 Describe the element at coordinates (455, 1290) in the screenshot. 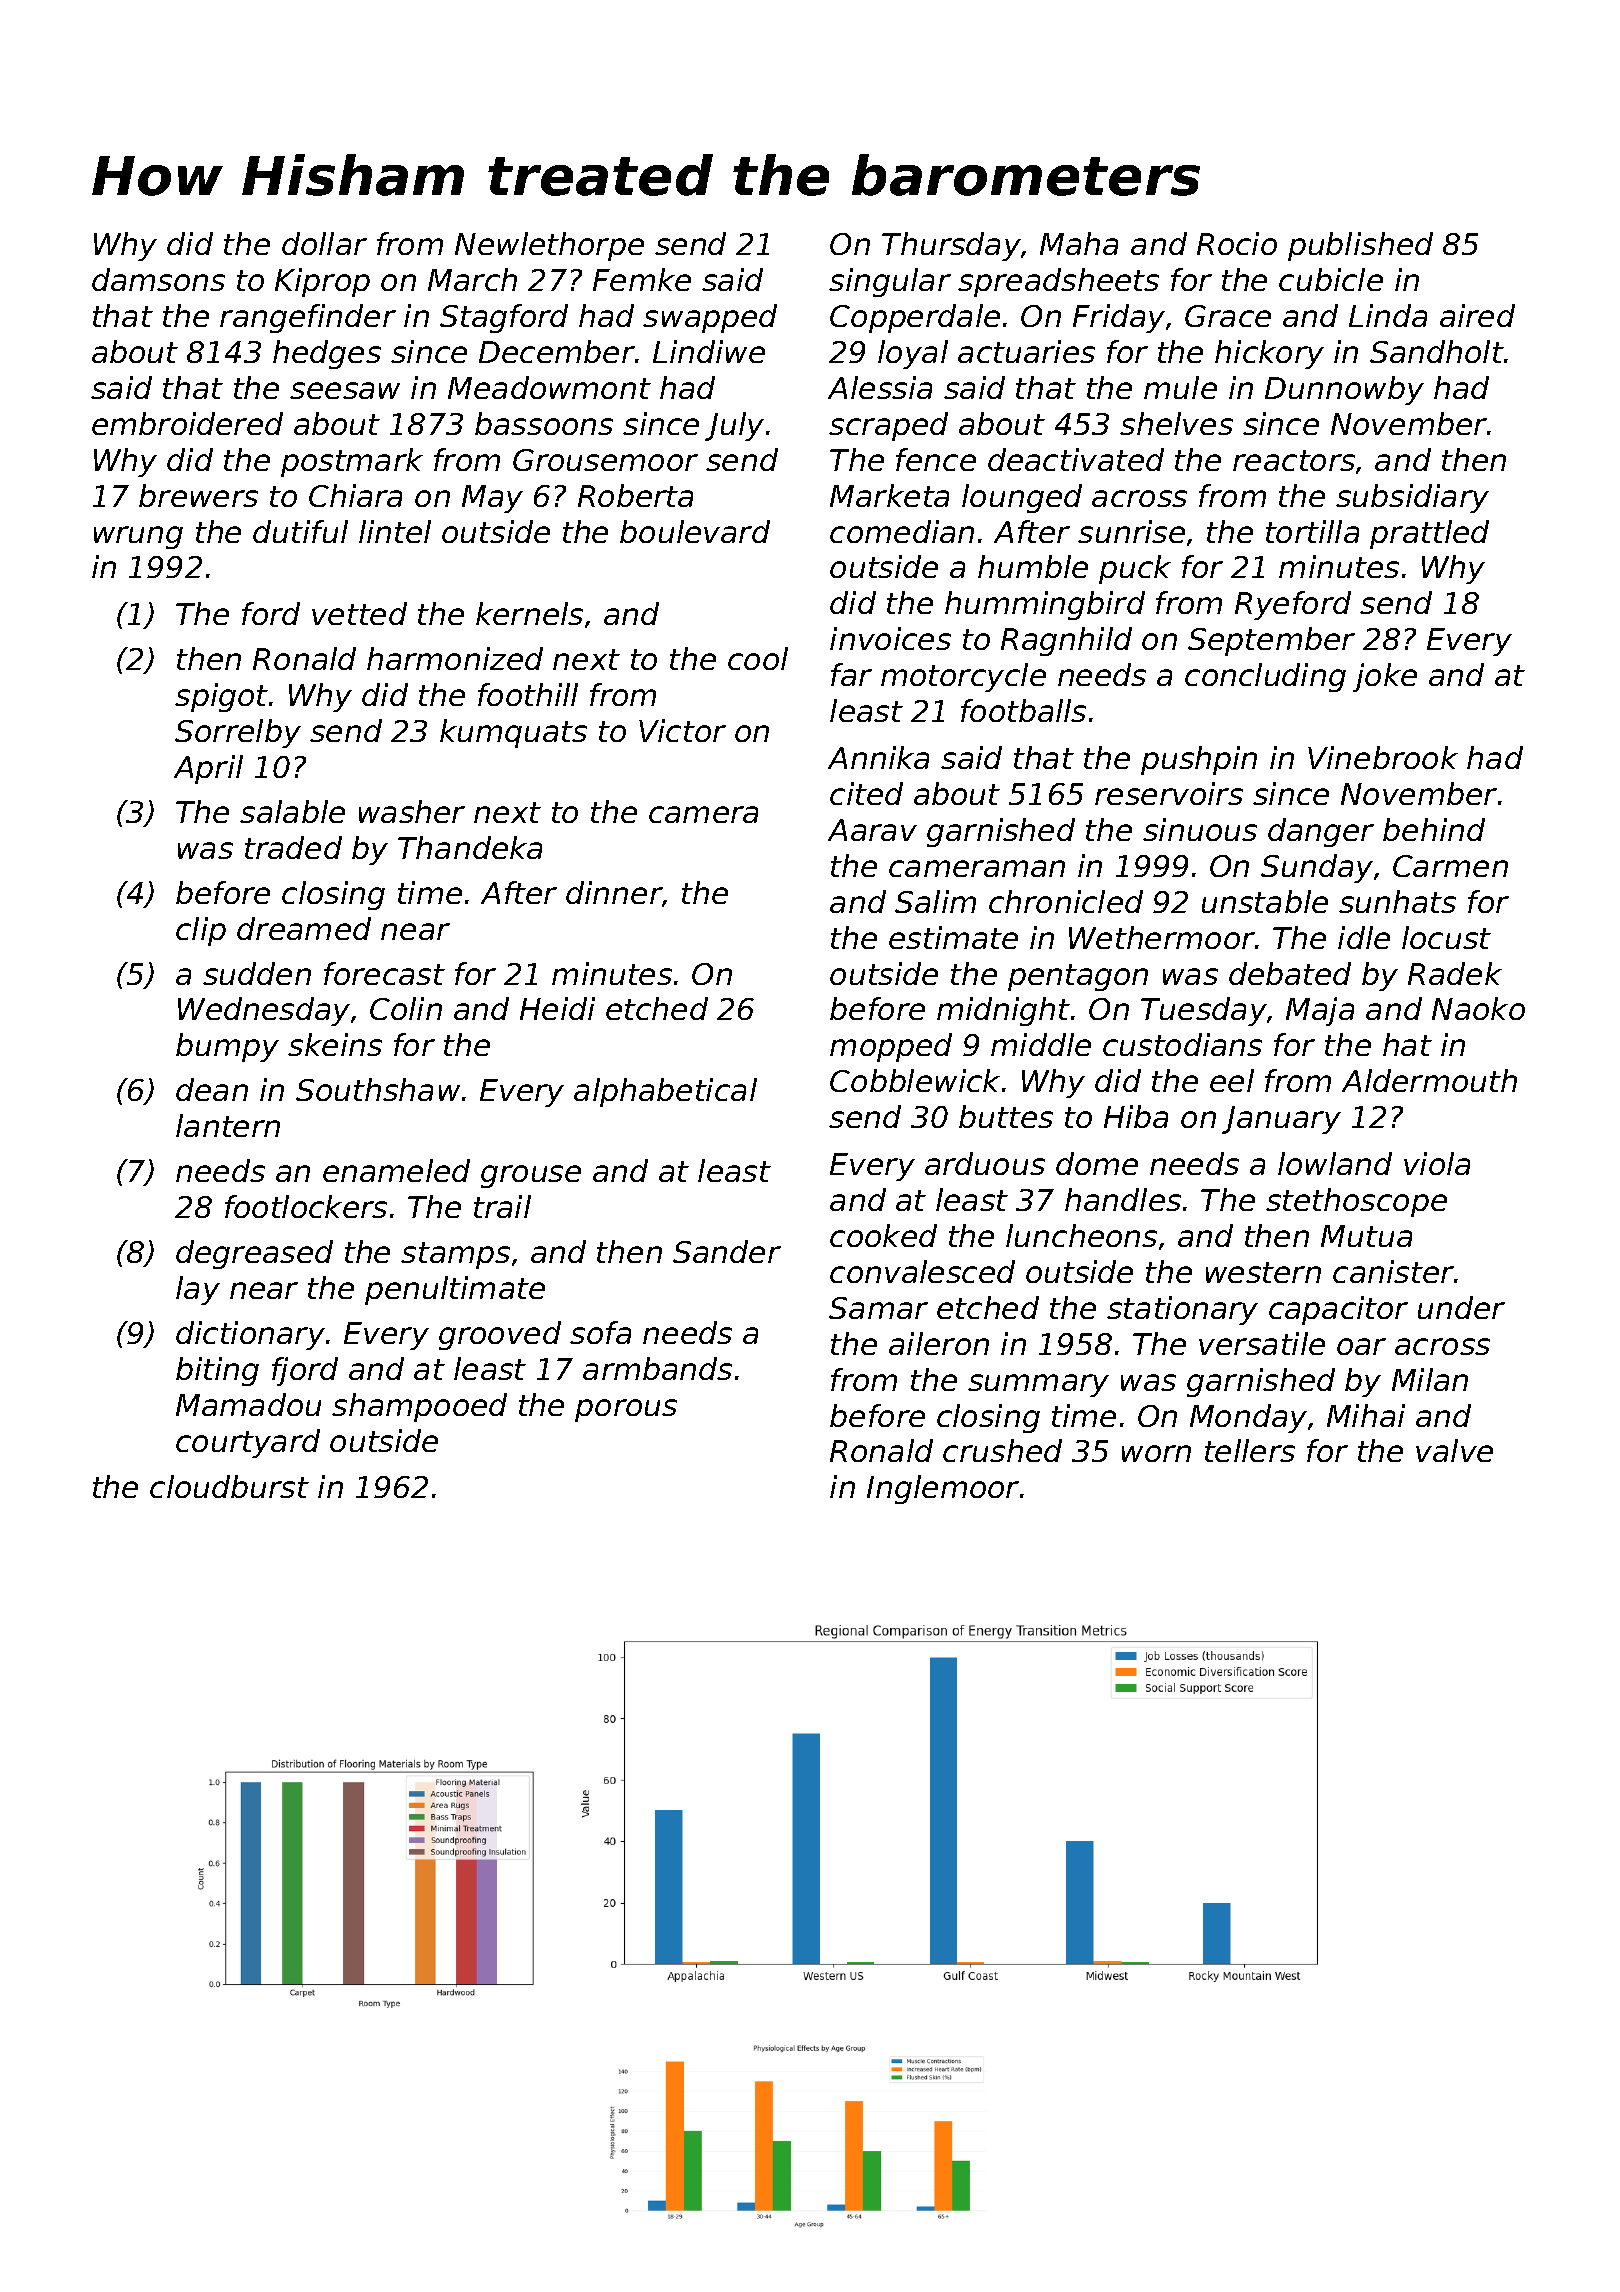

I see `penultimate` at that location.
